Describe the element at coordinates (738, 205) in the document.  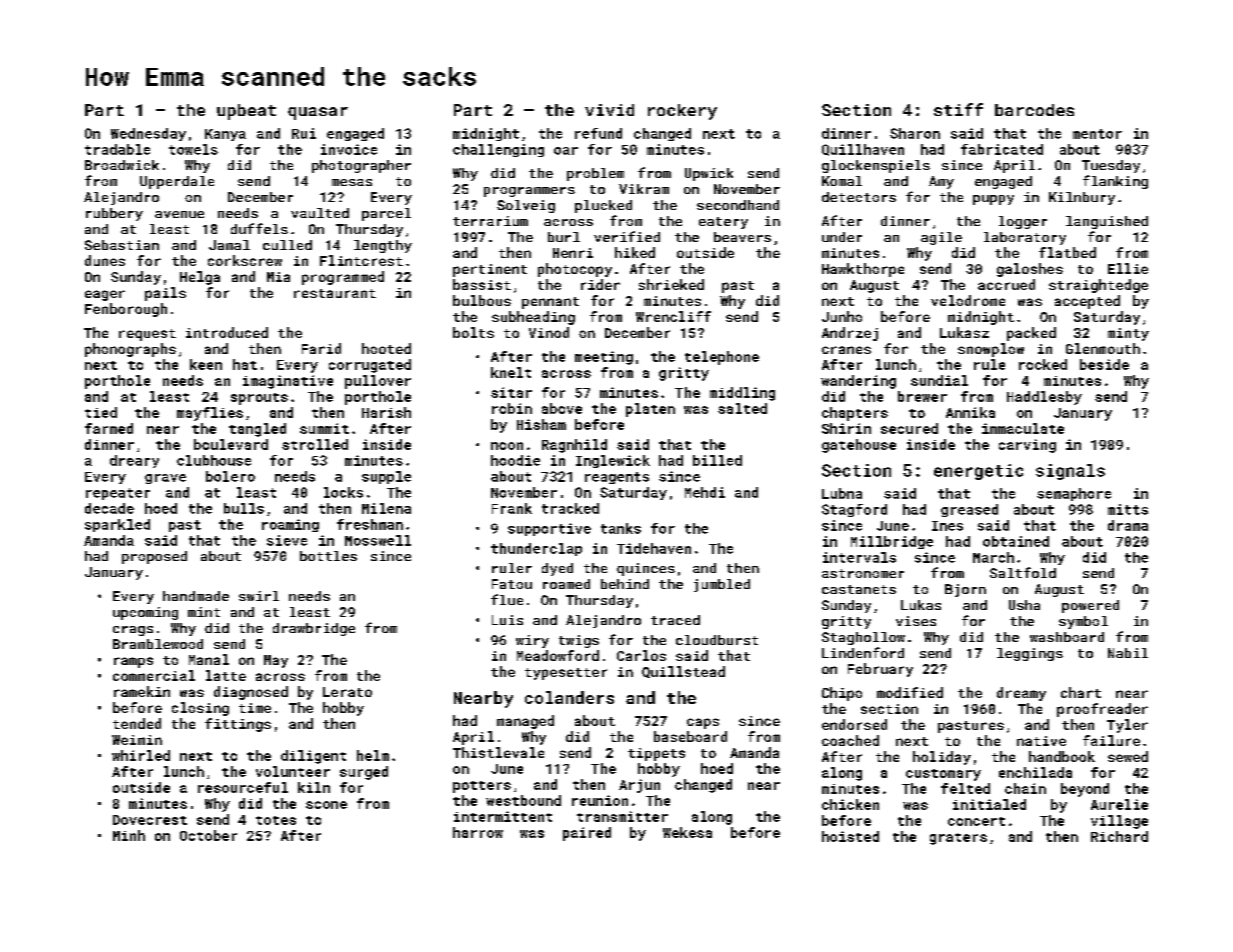
I see `secondhand` at that location.
